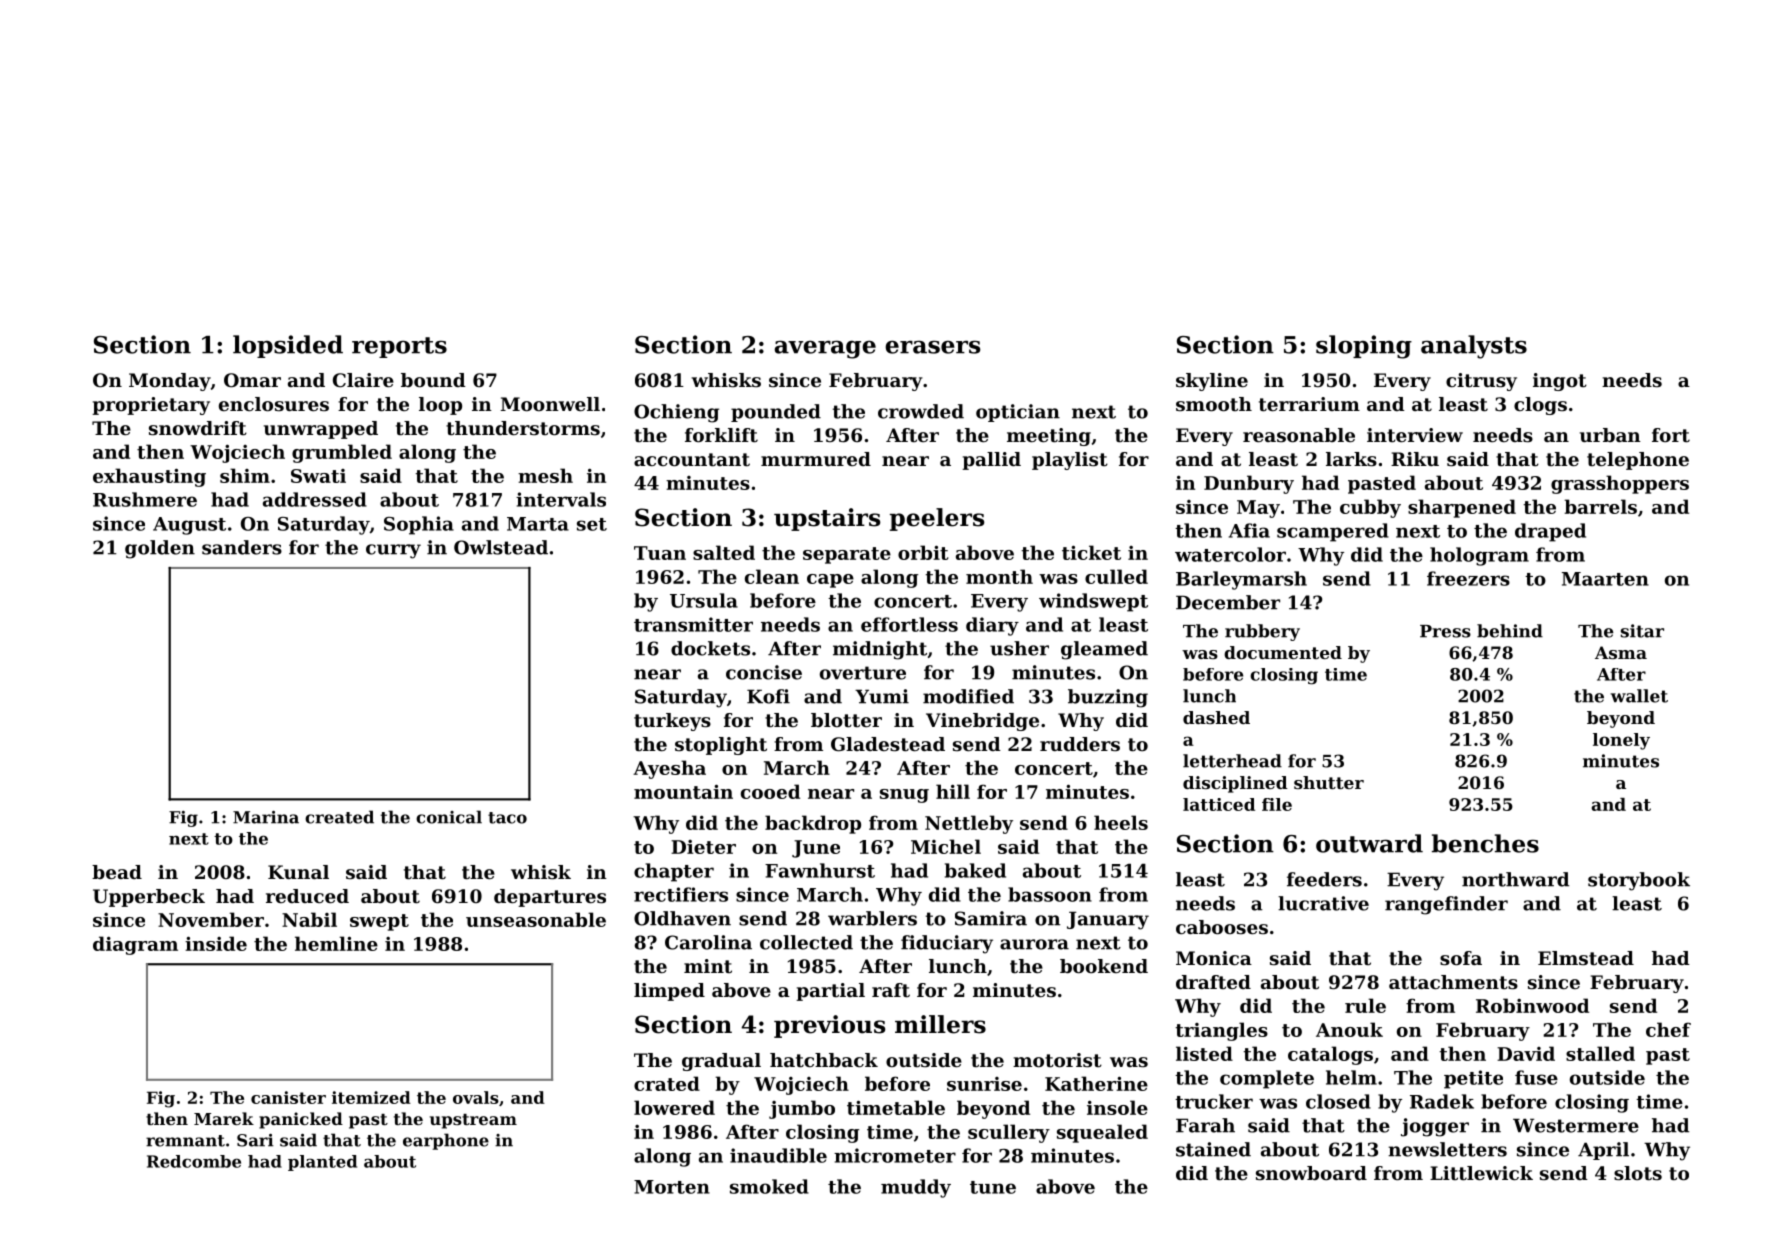 This screenshot has width=1782, height=1260. What do you see at coordinates (170, 382) in the screenshot?
I see `Monday` at bounding box center [170, 382].
